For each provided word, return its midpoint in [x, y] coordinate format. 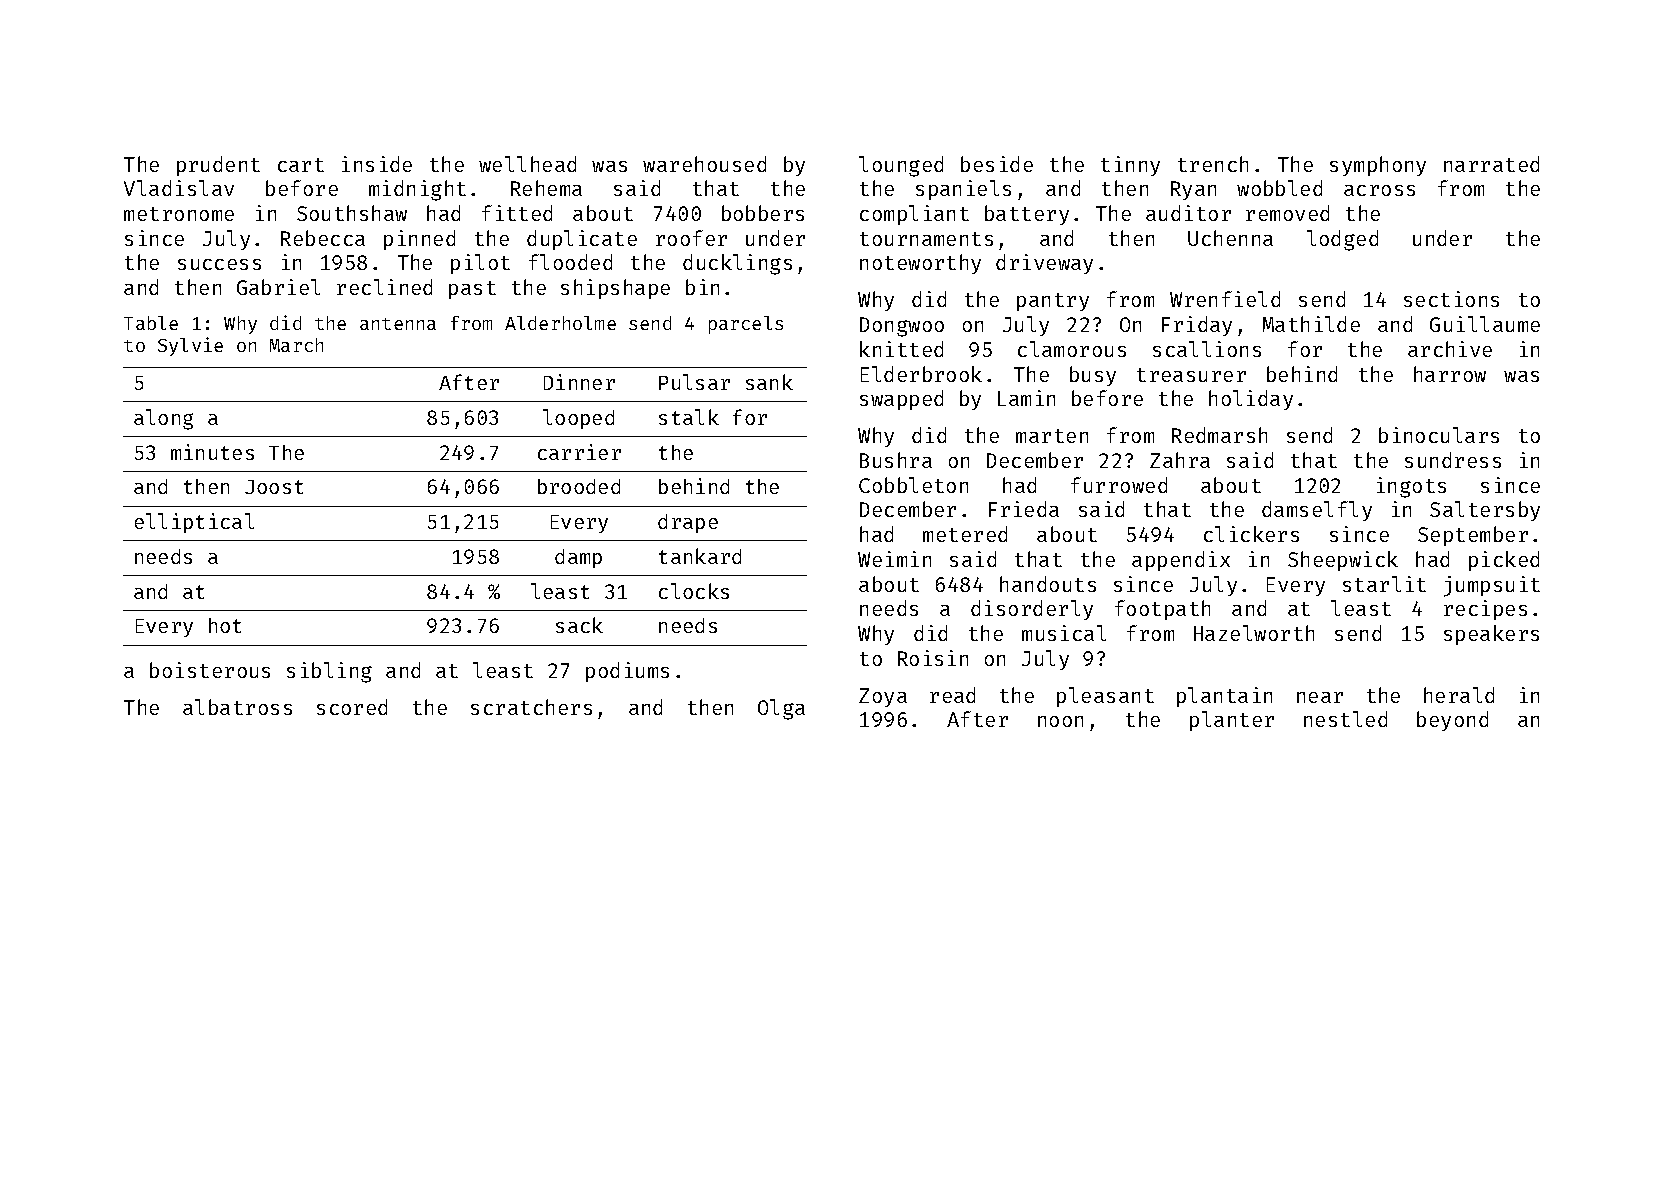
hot [225, 625]
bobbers [763, 213]
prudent [218, 166]
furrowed [1119, 485]
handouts [1048, 584]
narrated [1491, 164]
